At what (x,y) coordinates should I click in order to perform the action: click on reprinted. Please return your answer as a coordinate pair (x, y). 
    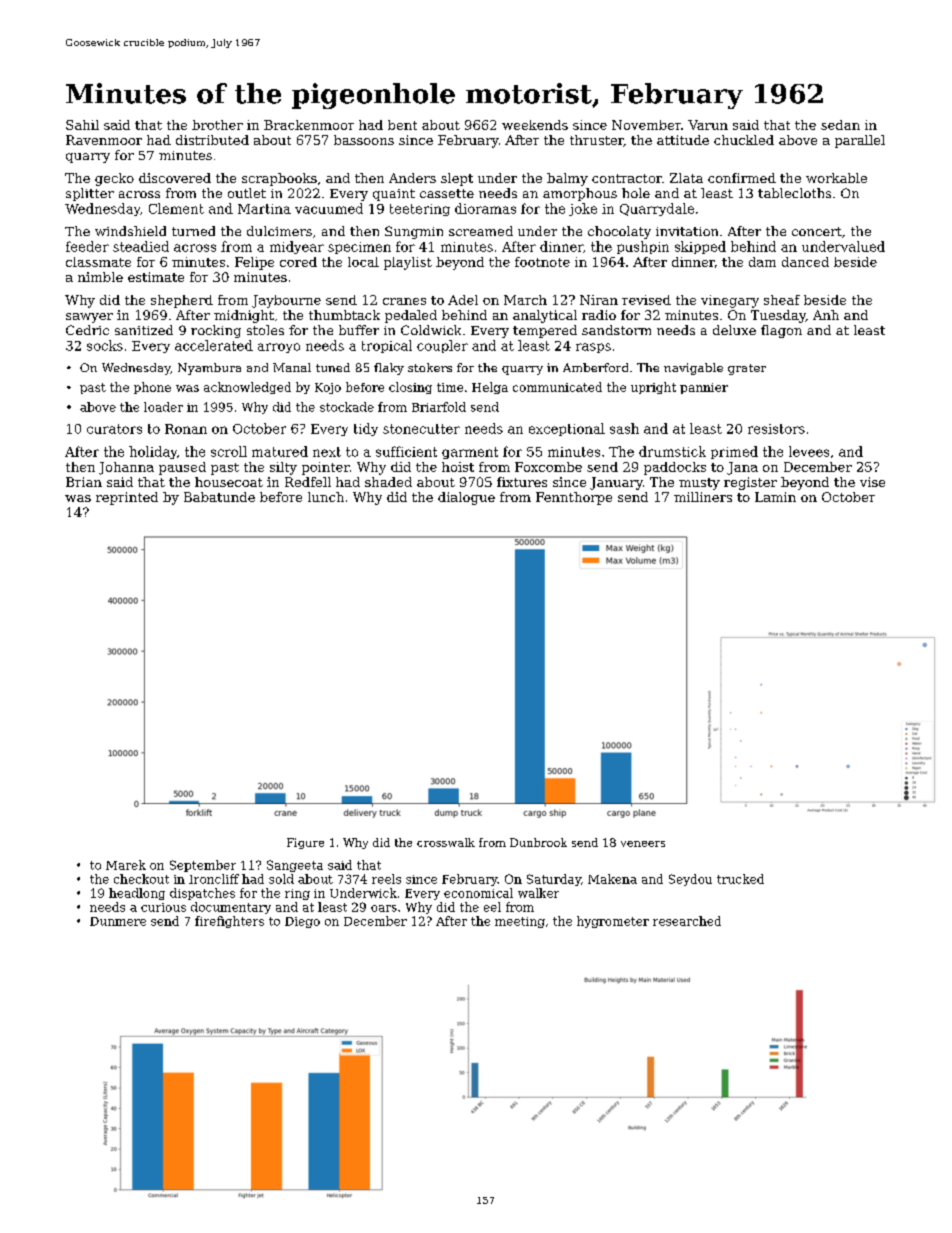
    Looking at the image, I should click on (127, 498).
